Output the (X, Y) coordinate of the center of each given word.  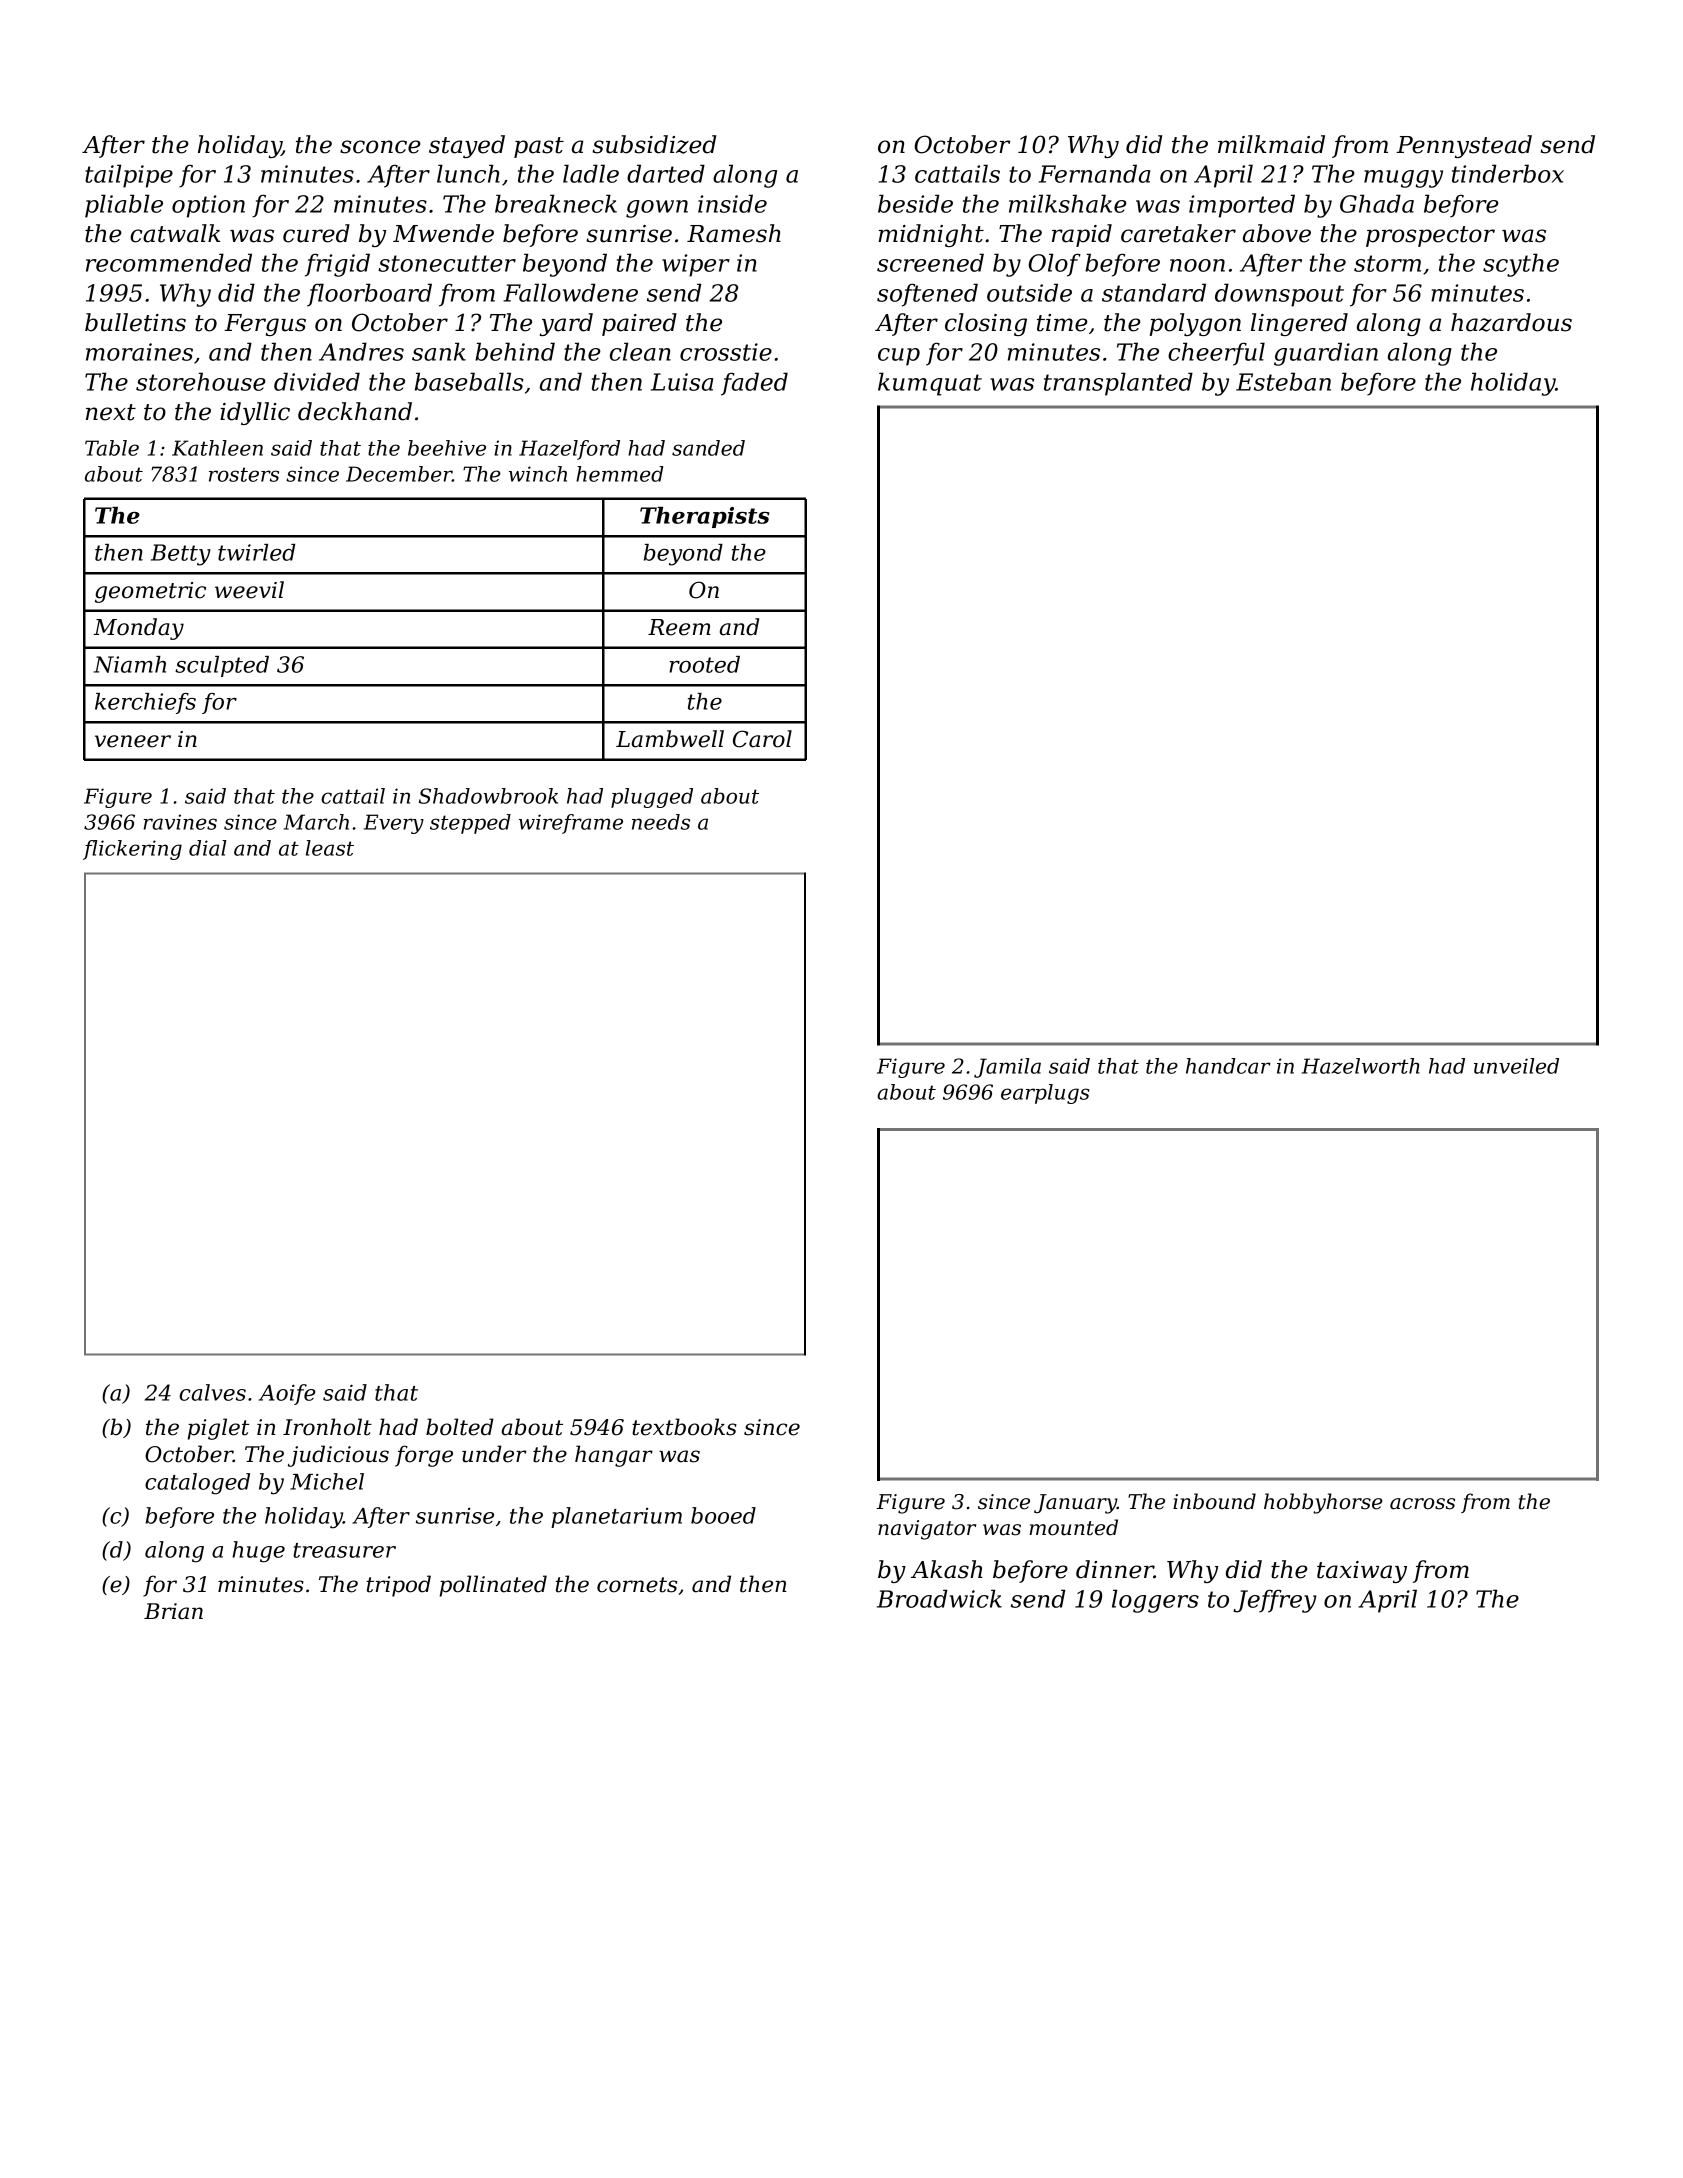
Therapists (704, 517)
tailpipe (129, 176)
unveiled (1516, 1066)
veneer (133, 741)
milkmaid (1271, 144)
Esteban (1283, 381)
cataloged (197, 1484)
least (330, 848)
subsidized (654, 144)
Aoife (287, 1394)
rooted (704, 664)
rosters (244, 474)
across (1422, 1504)
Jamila (1007, 1068)
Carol (762, 739)
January (1075, 1504)
